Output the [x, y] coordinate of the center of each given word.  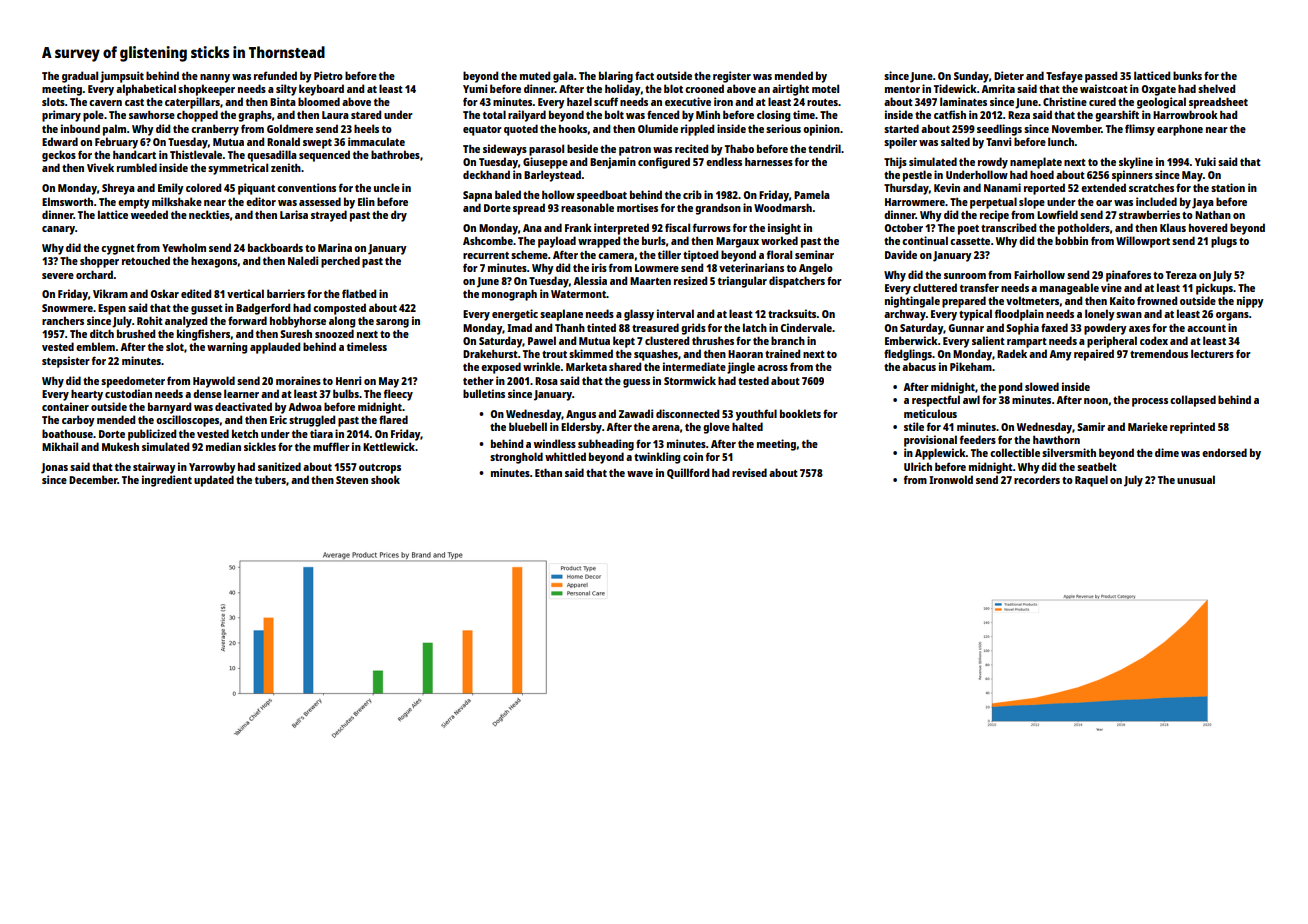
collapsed [1193, 401]
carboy [78, 421]
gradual [80, 77]
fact [644, 75]
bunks [1187, 75]
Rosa [546, 381]
